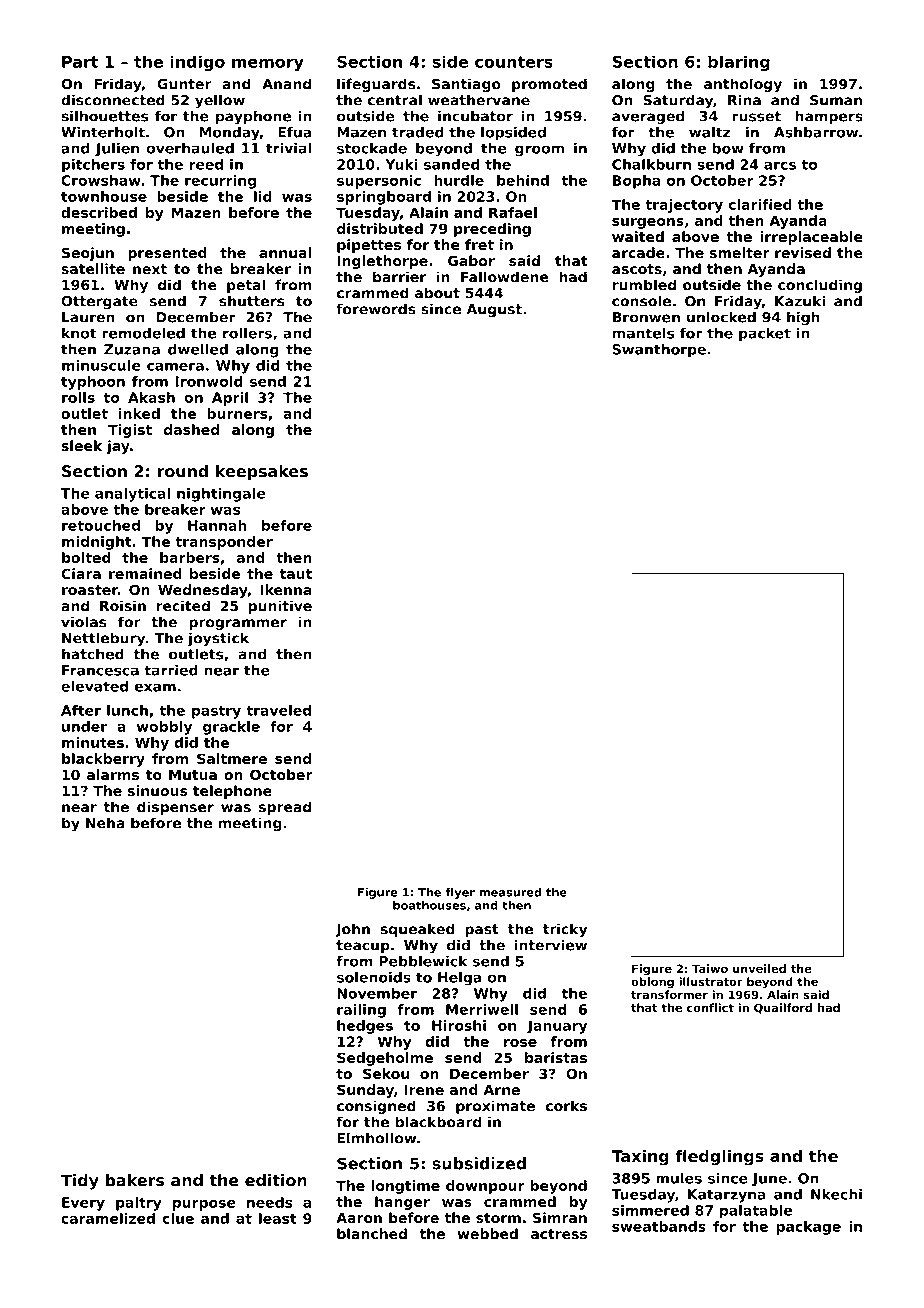 Image resolution: width=924 pixels, height=1308 pixels. I want to click on packet, so click(765, 334).
